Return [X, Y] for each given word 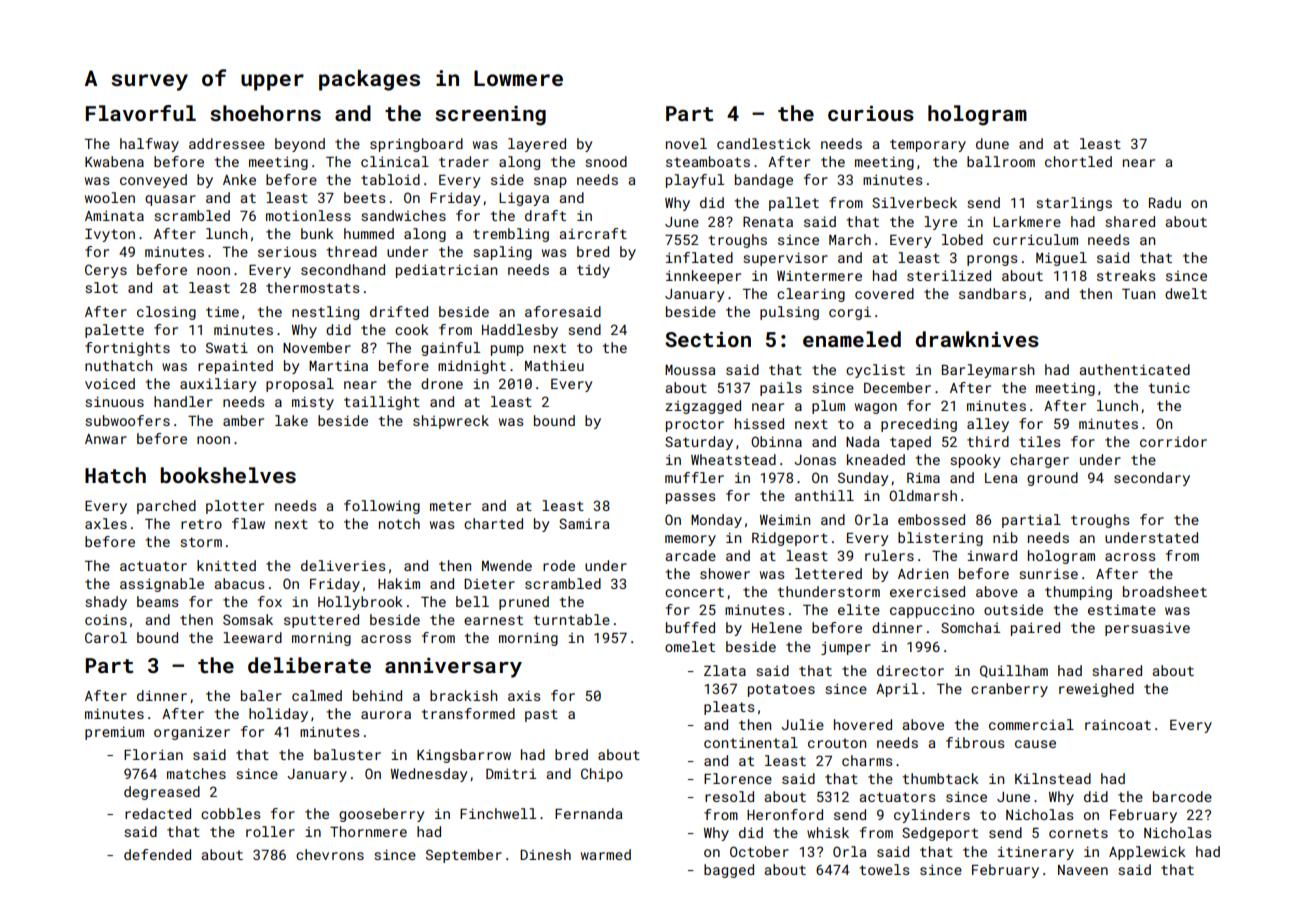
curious [871, 113]
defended [157, 854]
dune [992, 143]
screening [490, 116]
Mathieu [554, 365]
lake [291, 420]
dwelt [1186, 293]
